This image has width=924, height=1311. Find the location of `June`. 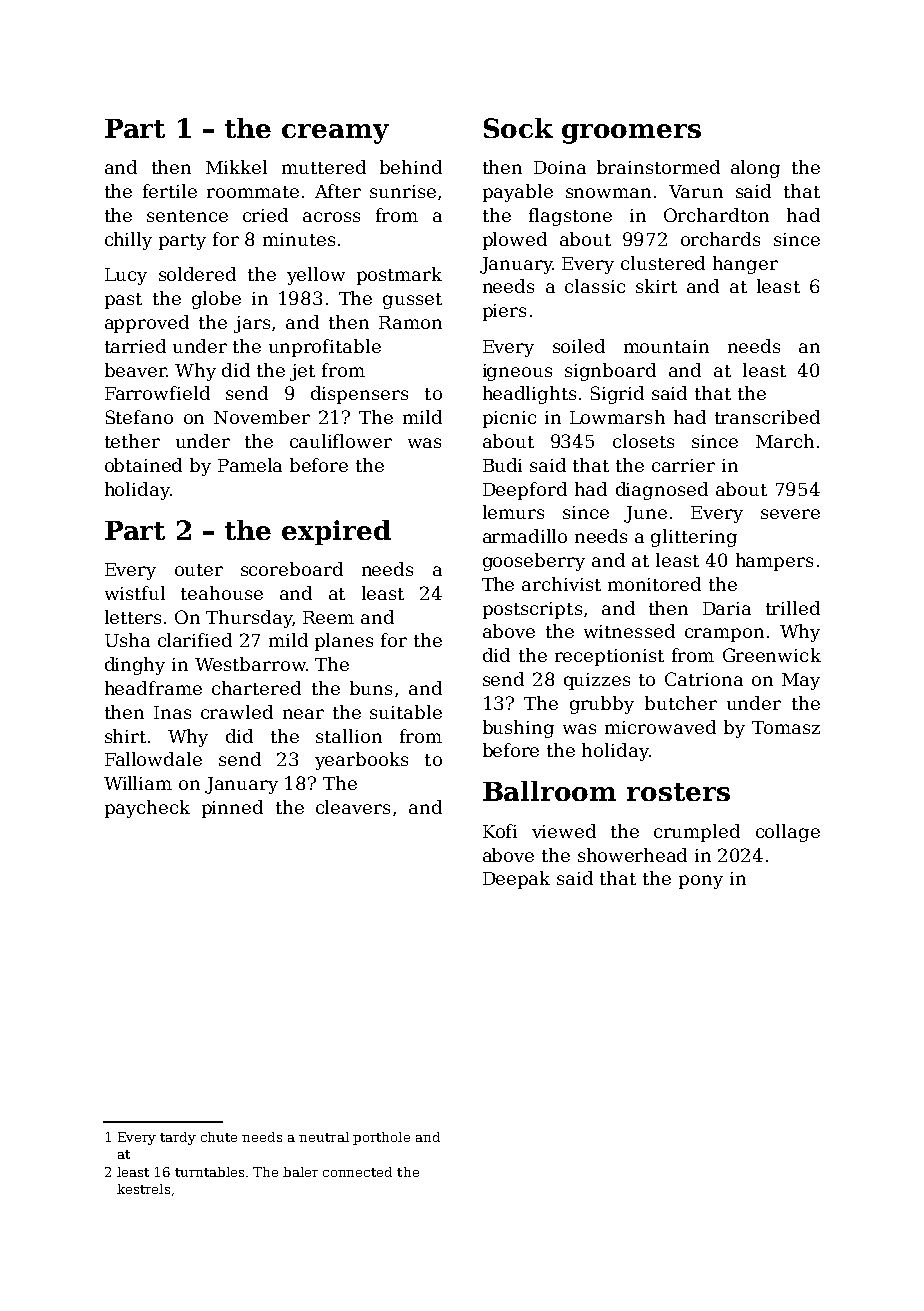

June is located at coordinates (645, 514).
